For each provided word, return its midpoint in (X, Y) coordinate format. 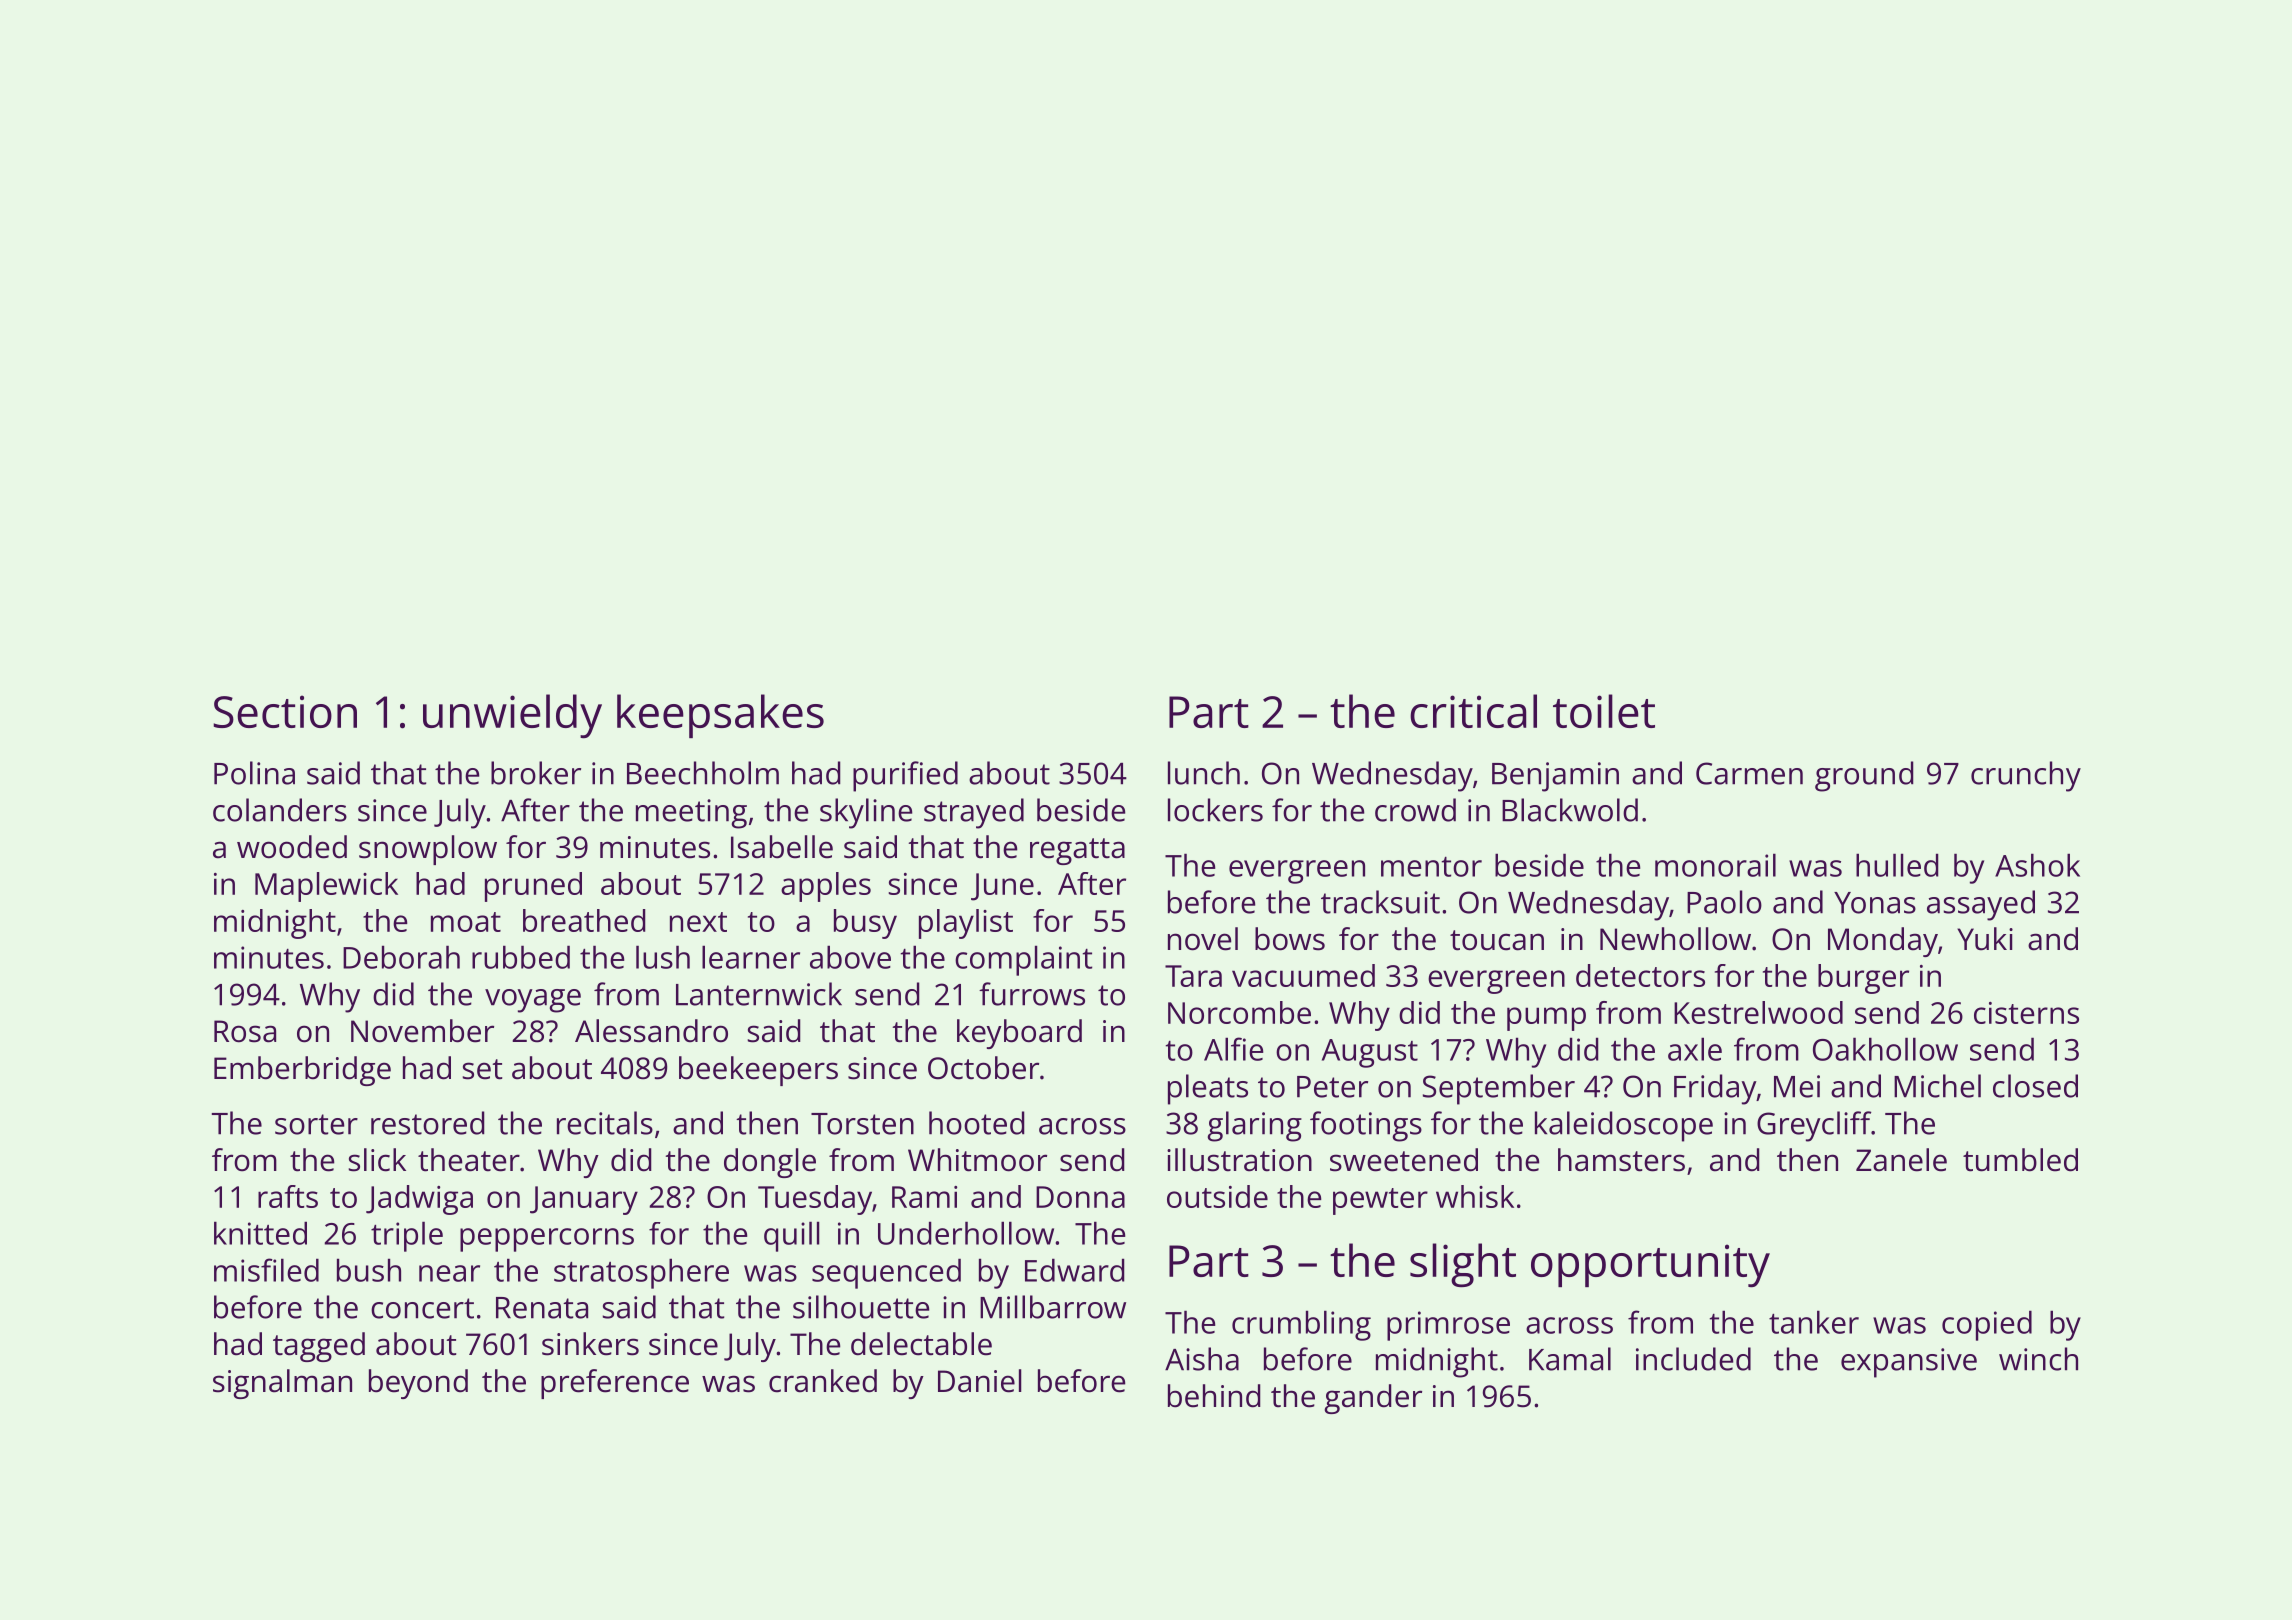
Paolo (1724, 902)
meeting (691, 814)
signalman (282, 1384)
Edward (1075, 1270)
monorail (1715, 865)
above (850, 957)
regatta (1077, 851)
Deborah (401, 957)
